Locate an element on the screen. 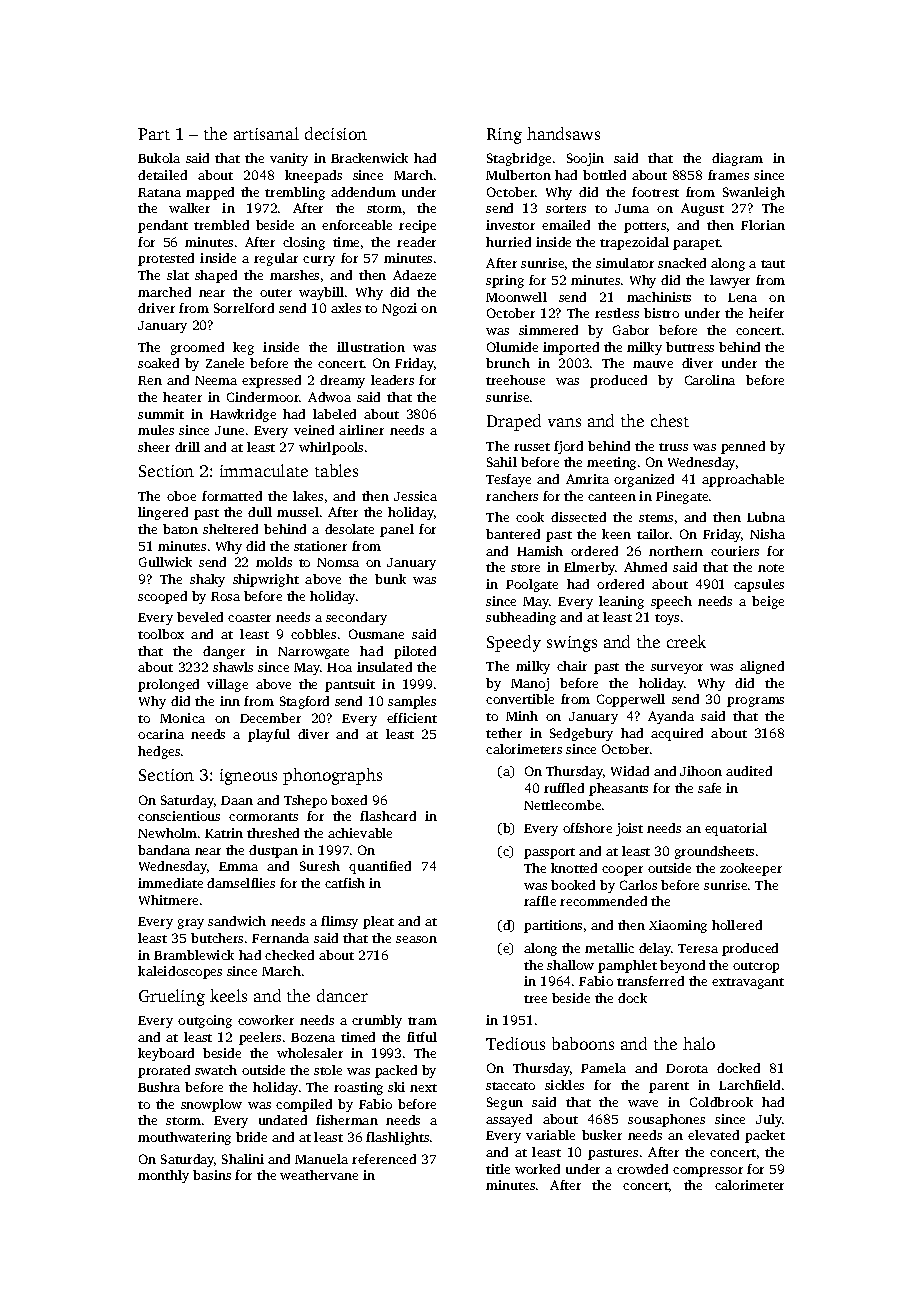 This screenshot has width=924, height=1314. title is located at coordinates (498, 1169).
